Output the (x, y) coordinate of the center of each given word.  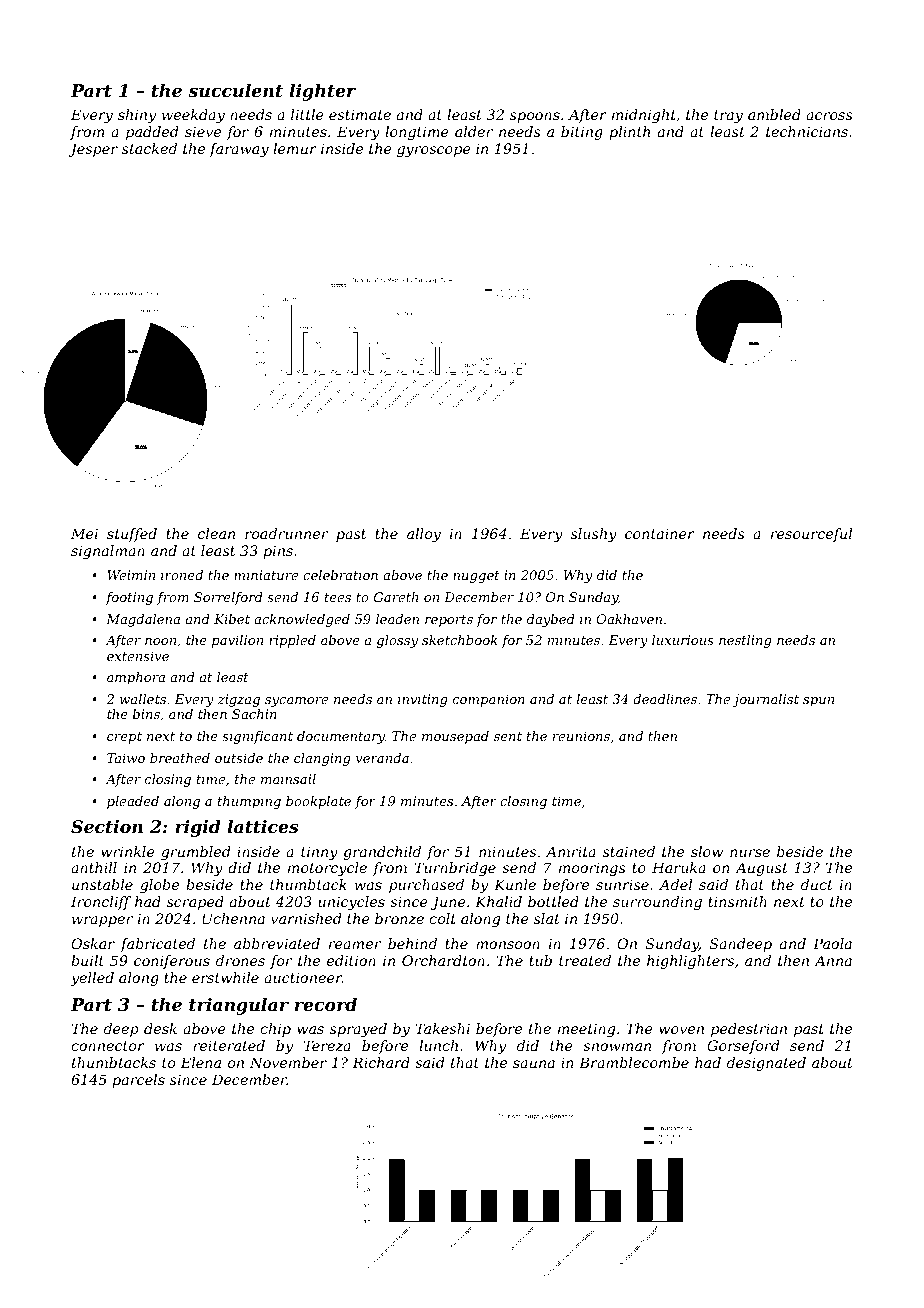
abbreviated (277, 943)
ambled (774, 114)
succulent (235, 90)
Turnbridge (455, 869)
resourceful (811, 535)
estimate (360, 114)
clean (216, 533)
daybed (551, 620)
